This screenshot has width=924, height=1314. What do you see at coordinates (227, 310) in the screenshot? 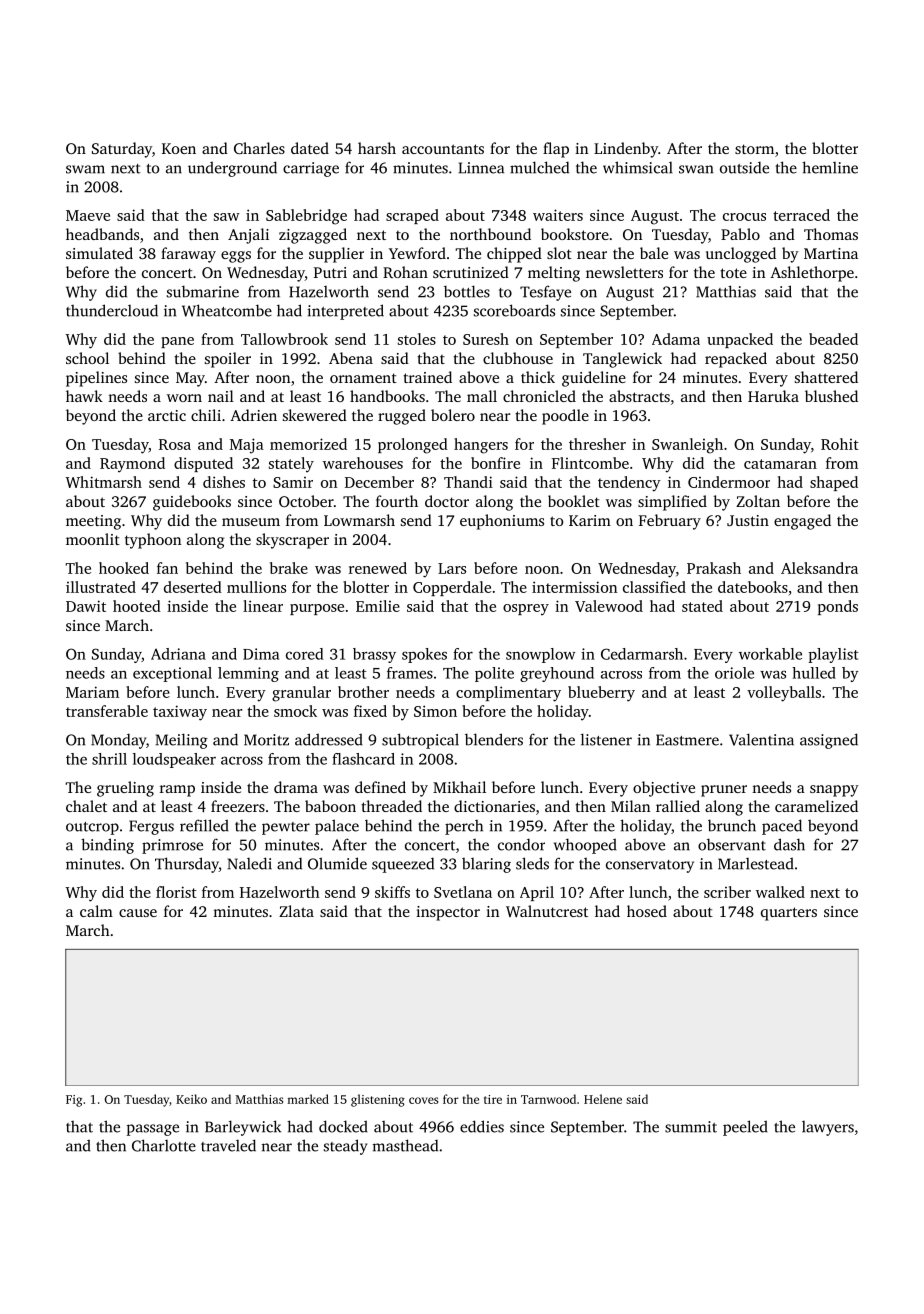
I see `Wheatcombe` at bounding box center [227, 310].
